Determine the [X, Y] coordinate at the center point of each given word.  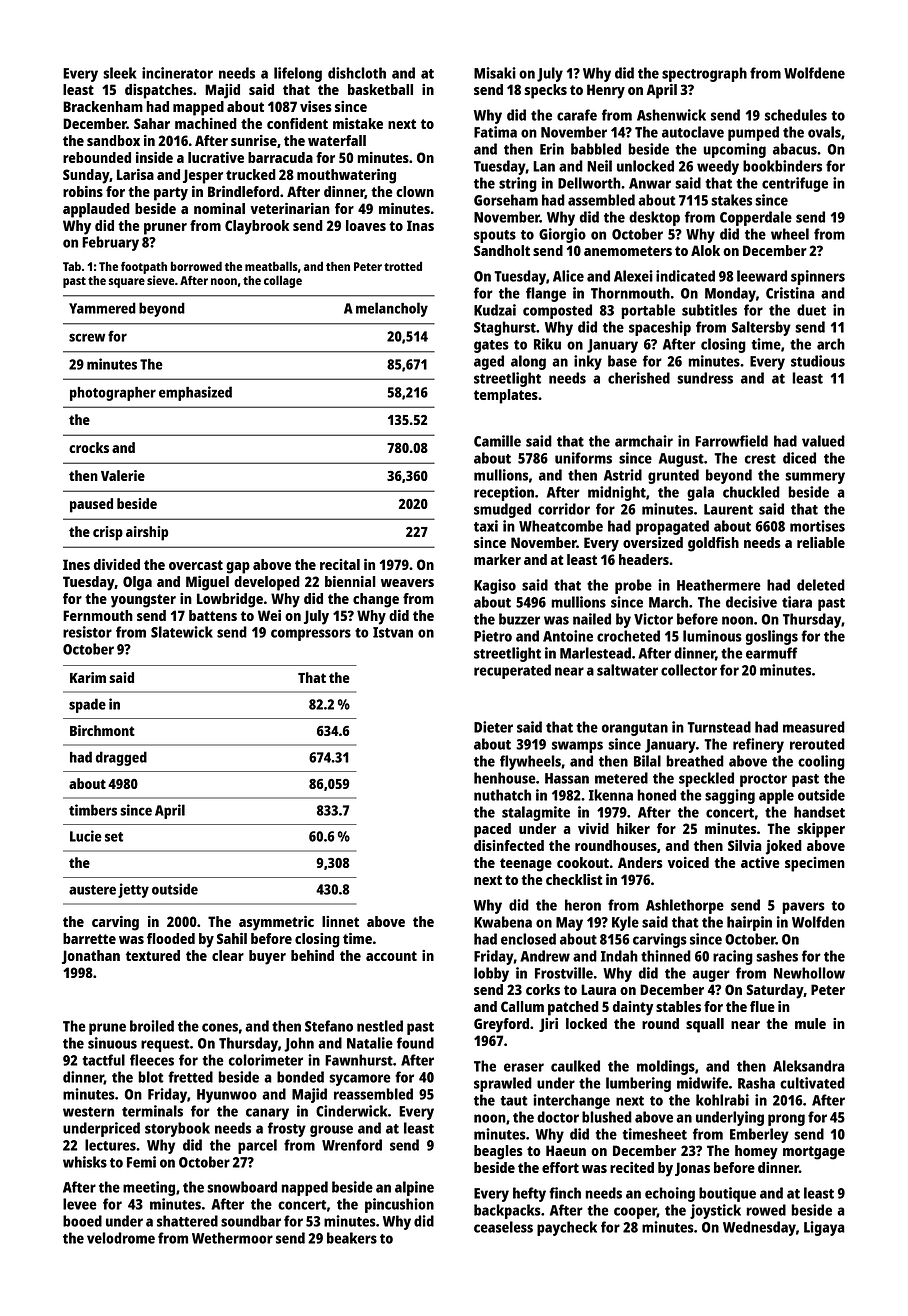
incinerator [177, 73]
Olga [137, 583]
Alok [705, 250]
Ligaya [824, 1228]
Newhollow [809, 973]
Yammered [102, 308]
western [88, 1112]
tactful [103, 1060]
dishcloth [357, 73]
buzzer [519, 619]
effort [560, 1167]
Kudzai [495, 310]
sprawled [503, 1084]
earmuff [772, 653]
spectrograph [704, 74]
